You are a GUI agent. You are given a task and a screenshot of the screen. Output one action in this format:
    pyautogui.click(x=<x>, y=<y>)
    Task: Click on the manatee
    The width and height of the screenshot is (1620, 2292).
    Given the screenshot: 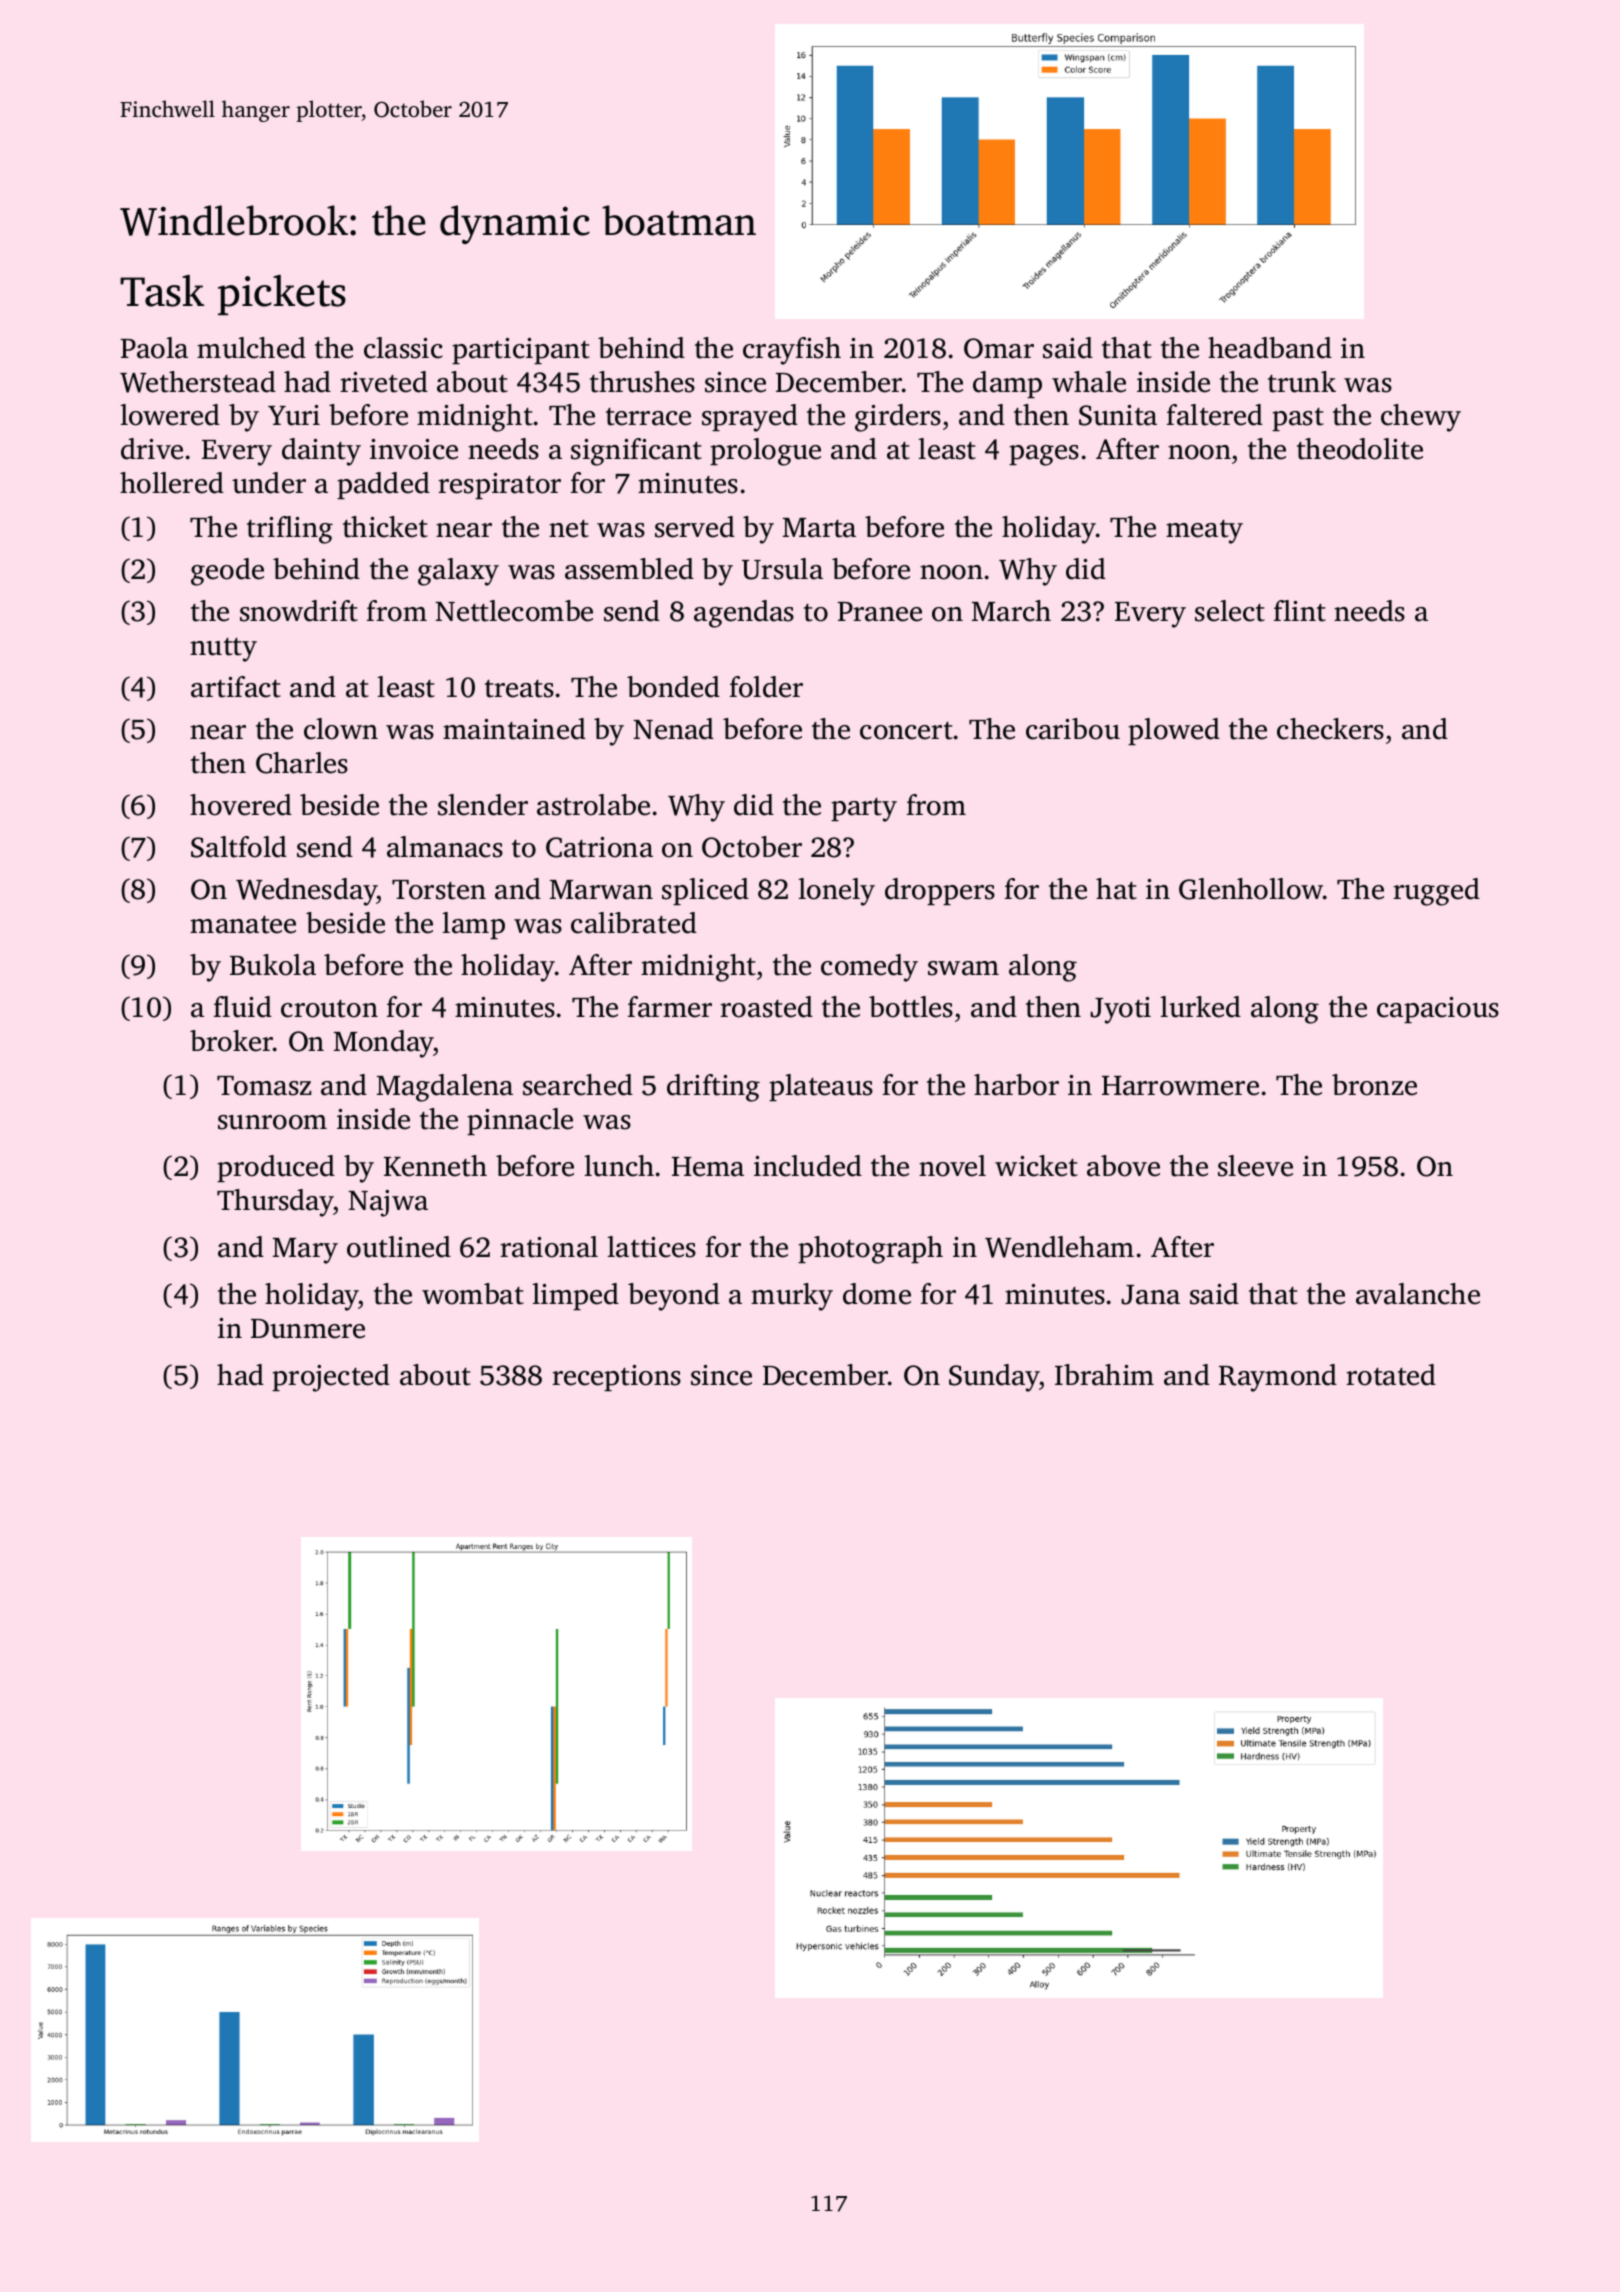 What is the action you would take?
    pyautogui.click(x=243, y=925)
